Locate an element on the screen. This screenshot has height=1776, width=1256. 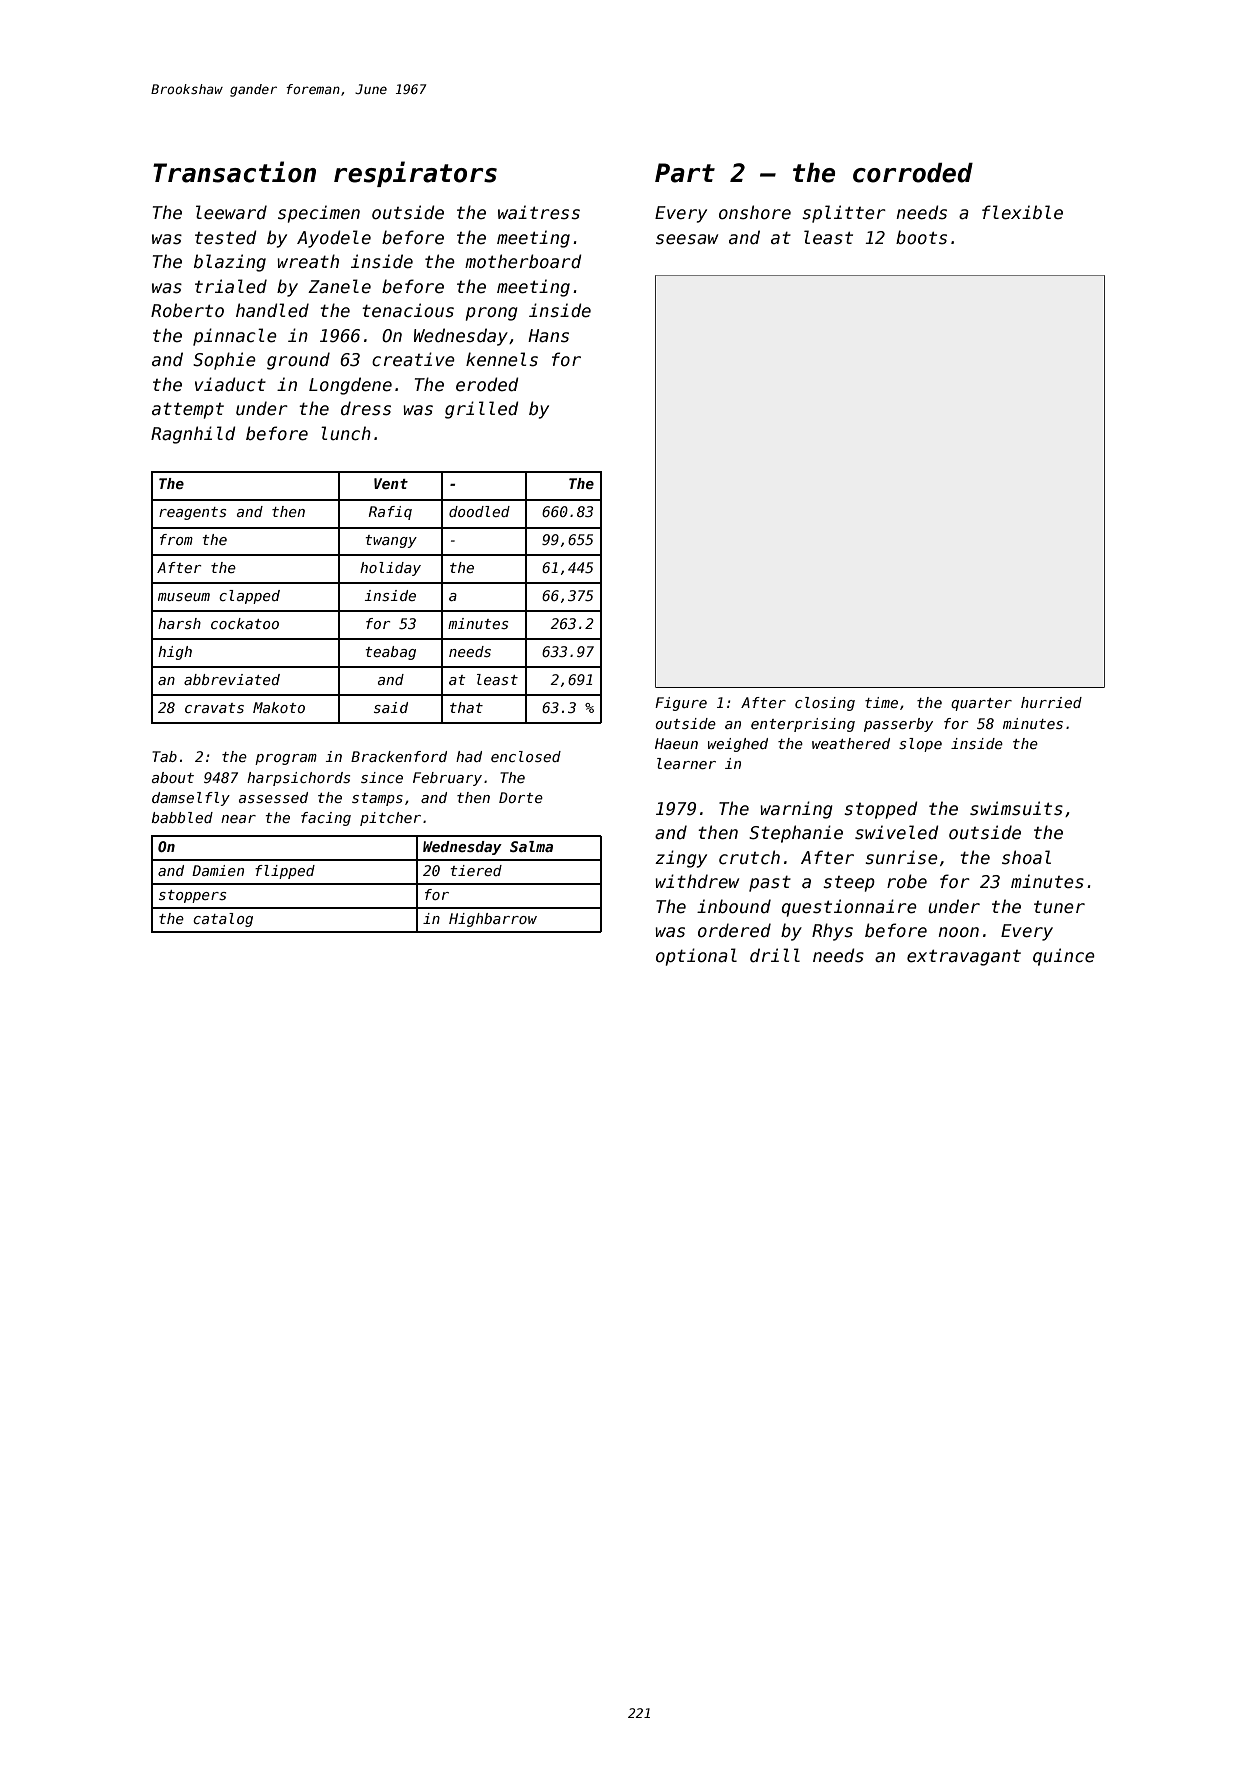
flexible is located at coordinates (1022, 212).
